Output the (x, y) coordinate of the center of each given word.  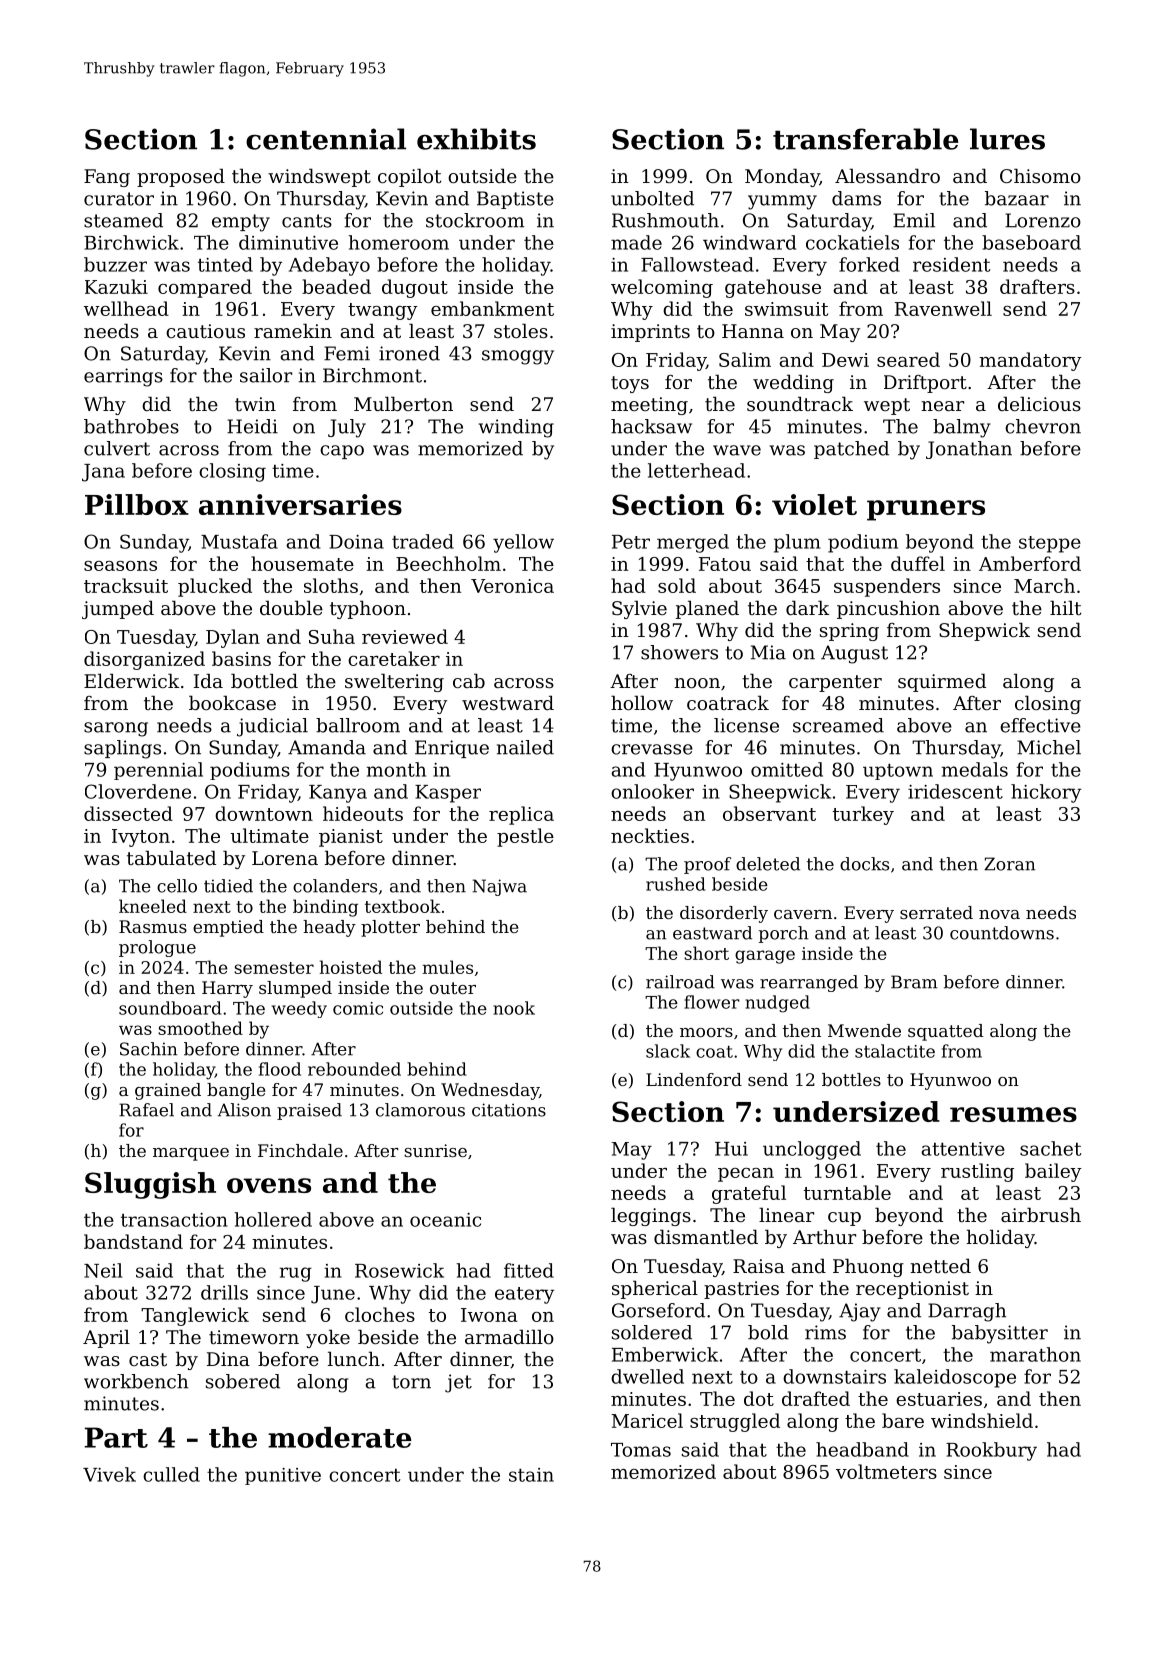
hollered (273, 1219)
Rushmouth (665, 220)
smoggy (518, 357)
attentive (963, 1149)
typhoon (368, 609)
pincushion (888, 609)
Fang (107, 178)
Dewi (845, 360)
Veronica (512, 586)
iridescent (955, 791)
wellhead (126, 308)
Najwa (499, 887)
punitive (283, 1476)
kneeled (153, 906)
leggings (651, 1216)
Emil (914, 220)
